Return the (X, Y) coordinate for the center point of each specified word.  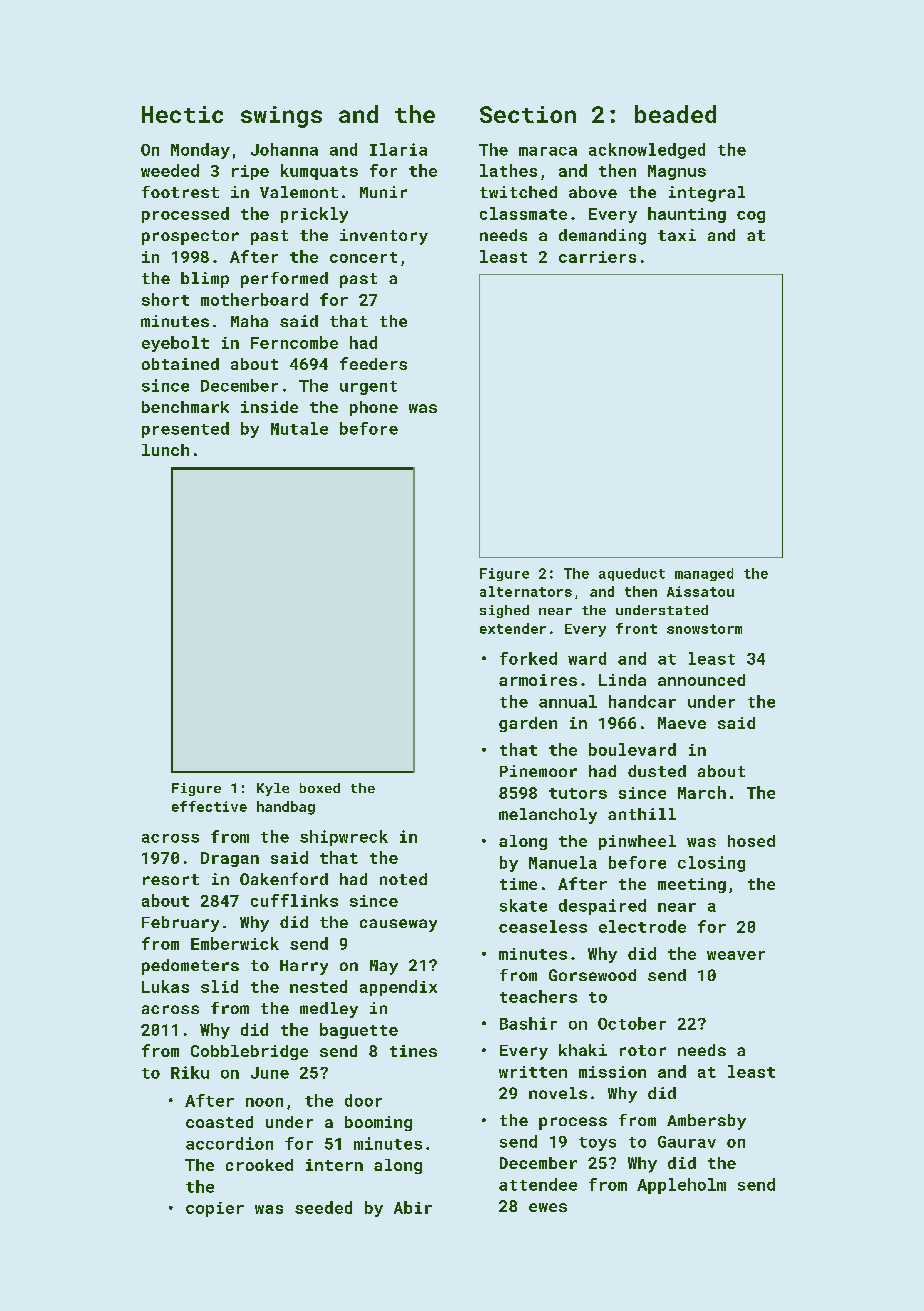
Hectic (182, 114)
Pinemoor (538, 771)
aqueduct (632, 574)
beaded (675, 114)
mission (612, 1072)
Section (528, 114)
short (165, 299)
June (270, 1073)
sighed (504, 611)
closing (711, 864)
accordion (229, 1143)
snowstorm (704, 629)
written (533, 1072)
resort (171, 879)
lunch (165, 450)
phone (374, 408)
